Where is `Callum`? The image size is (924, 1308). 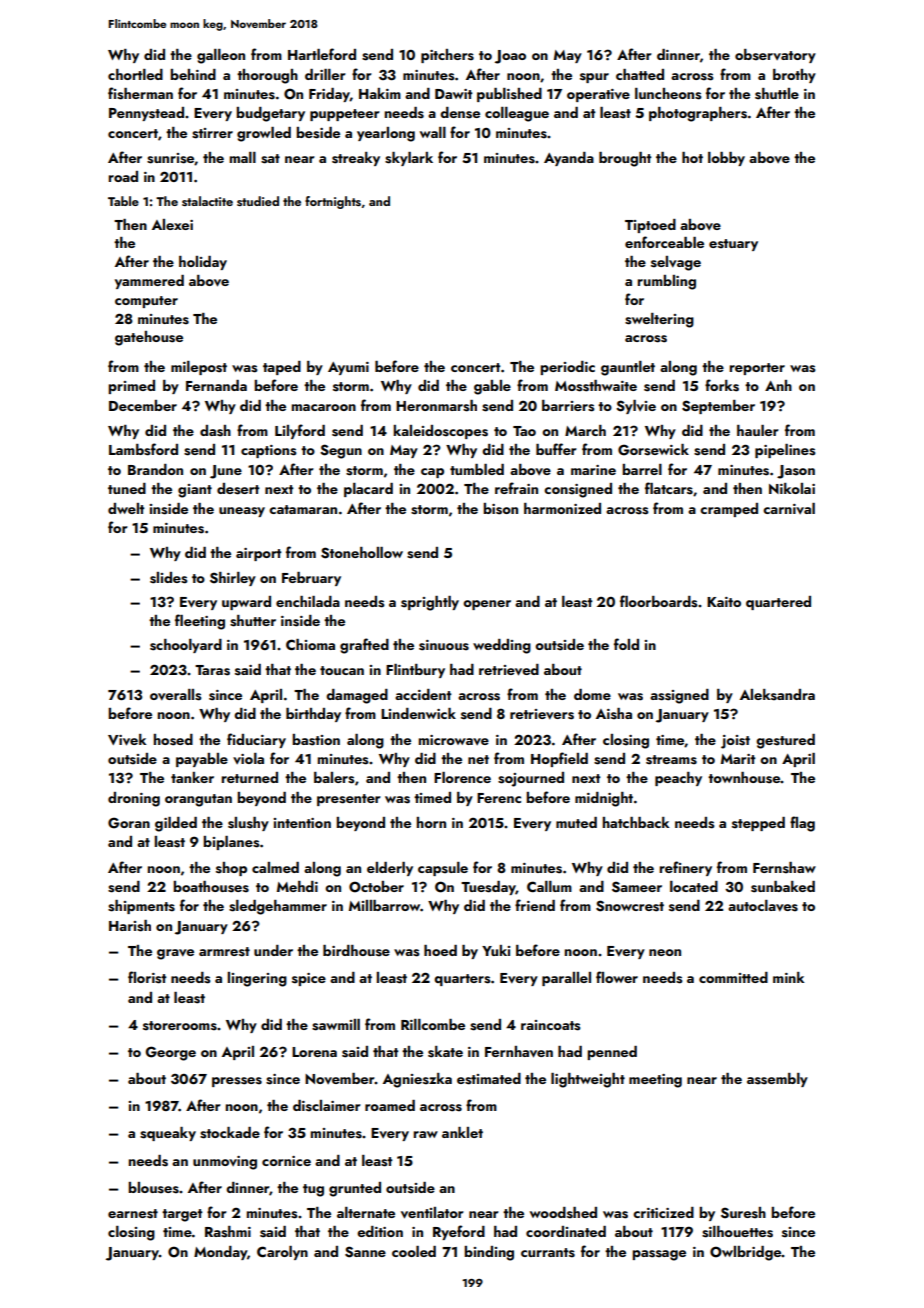 Callum is located at coordinates (549, 886).
